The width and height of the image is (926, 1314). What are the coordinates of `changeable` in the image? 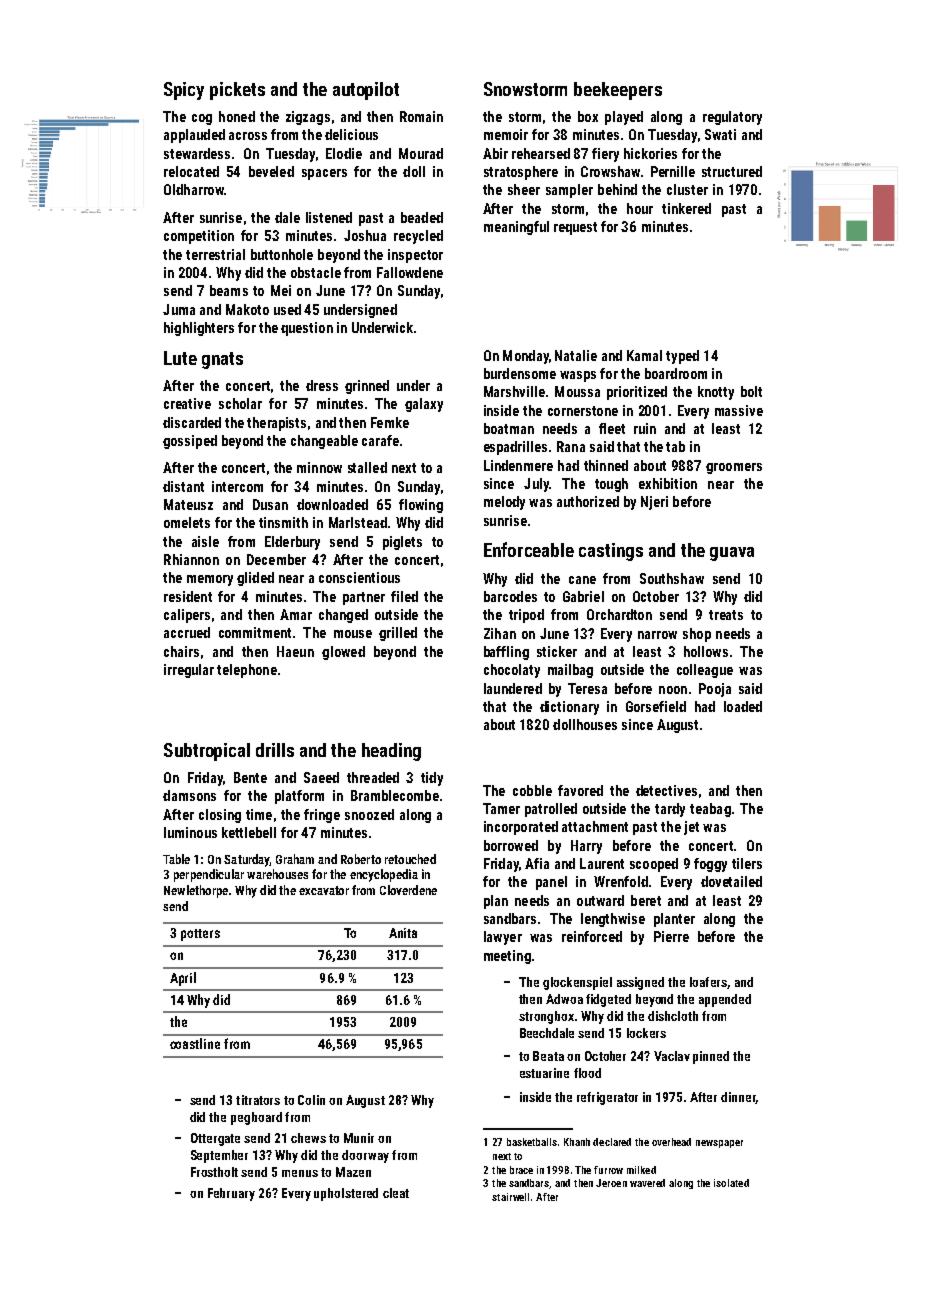 It's located at (324, 442).
